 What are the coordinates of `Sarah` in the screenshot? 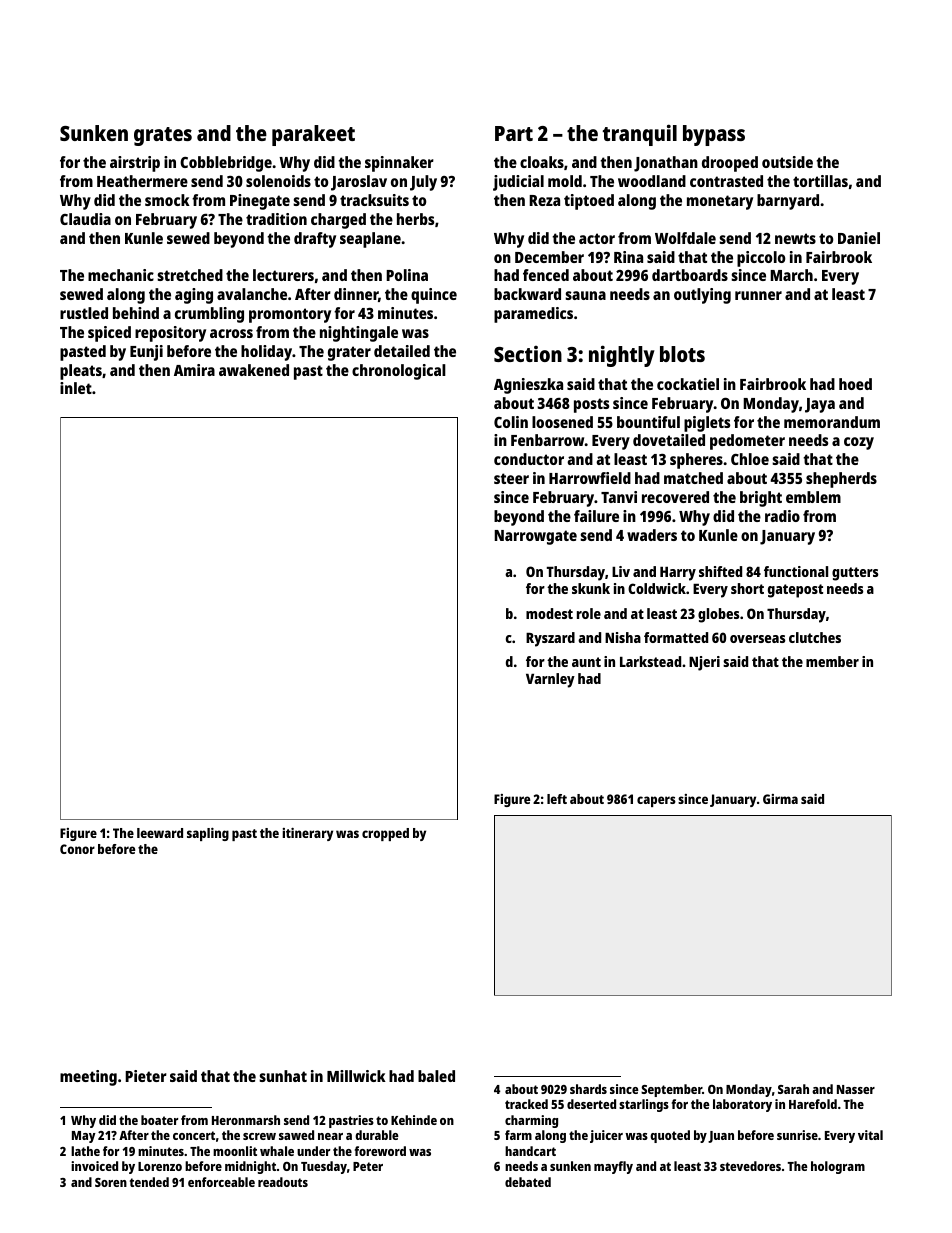 It's located at (793, 1089).
